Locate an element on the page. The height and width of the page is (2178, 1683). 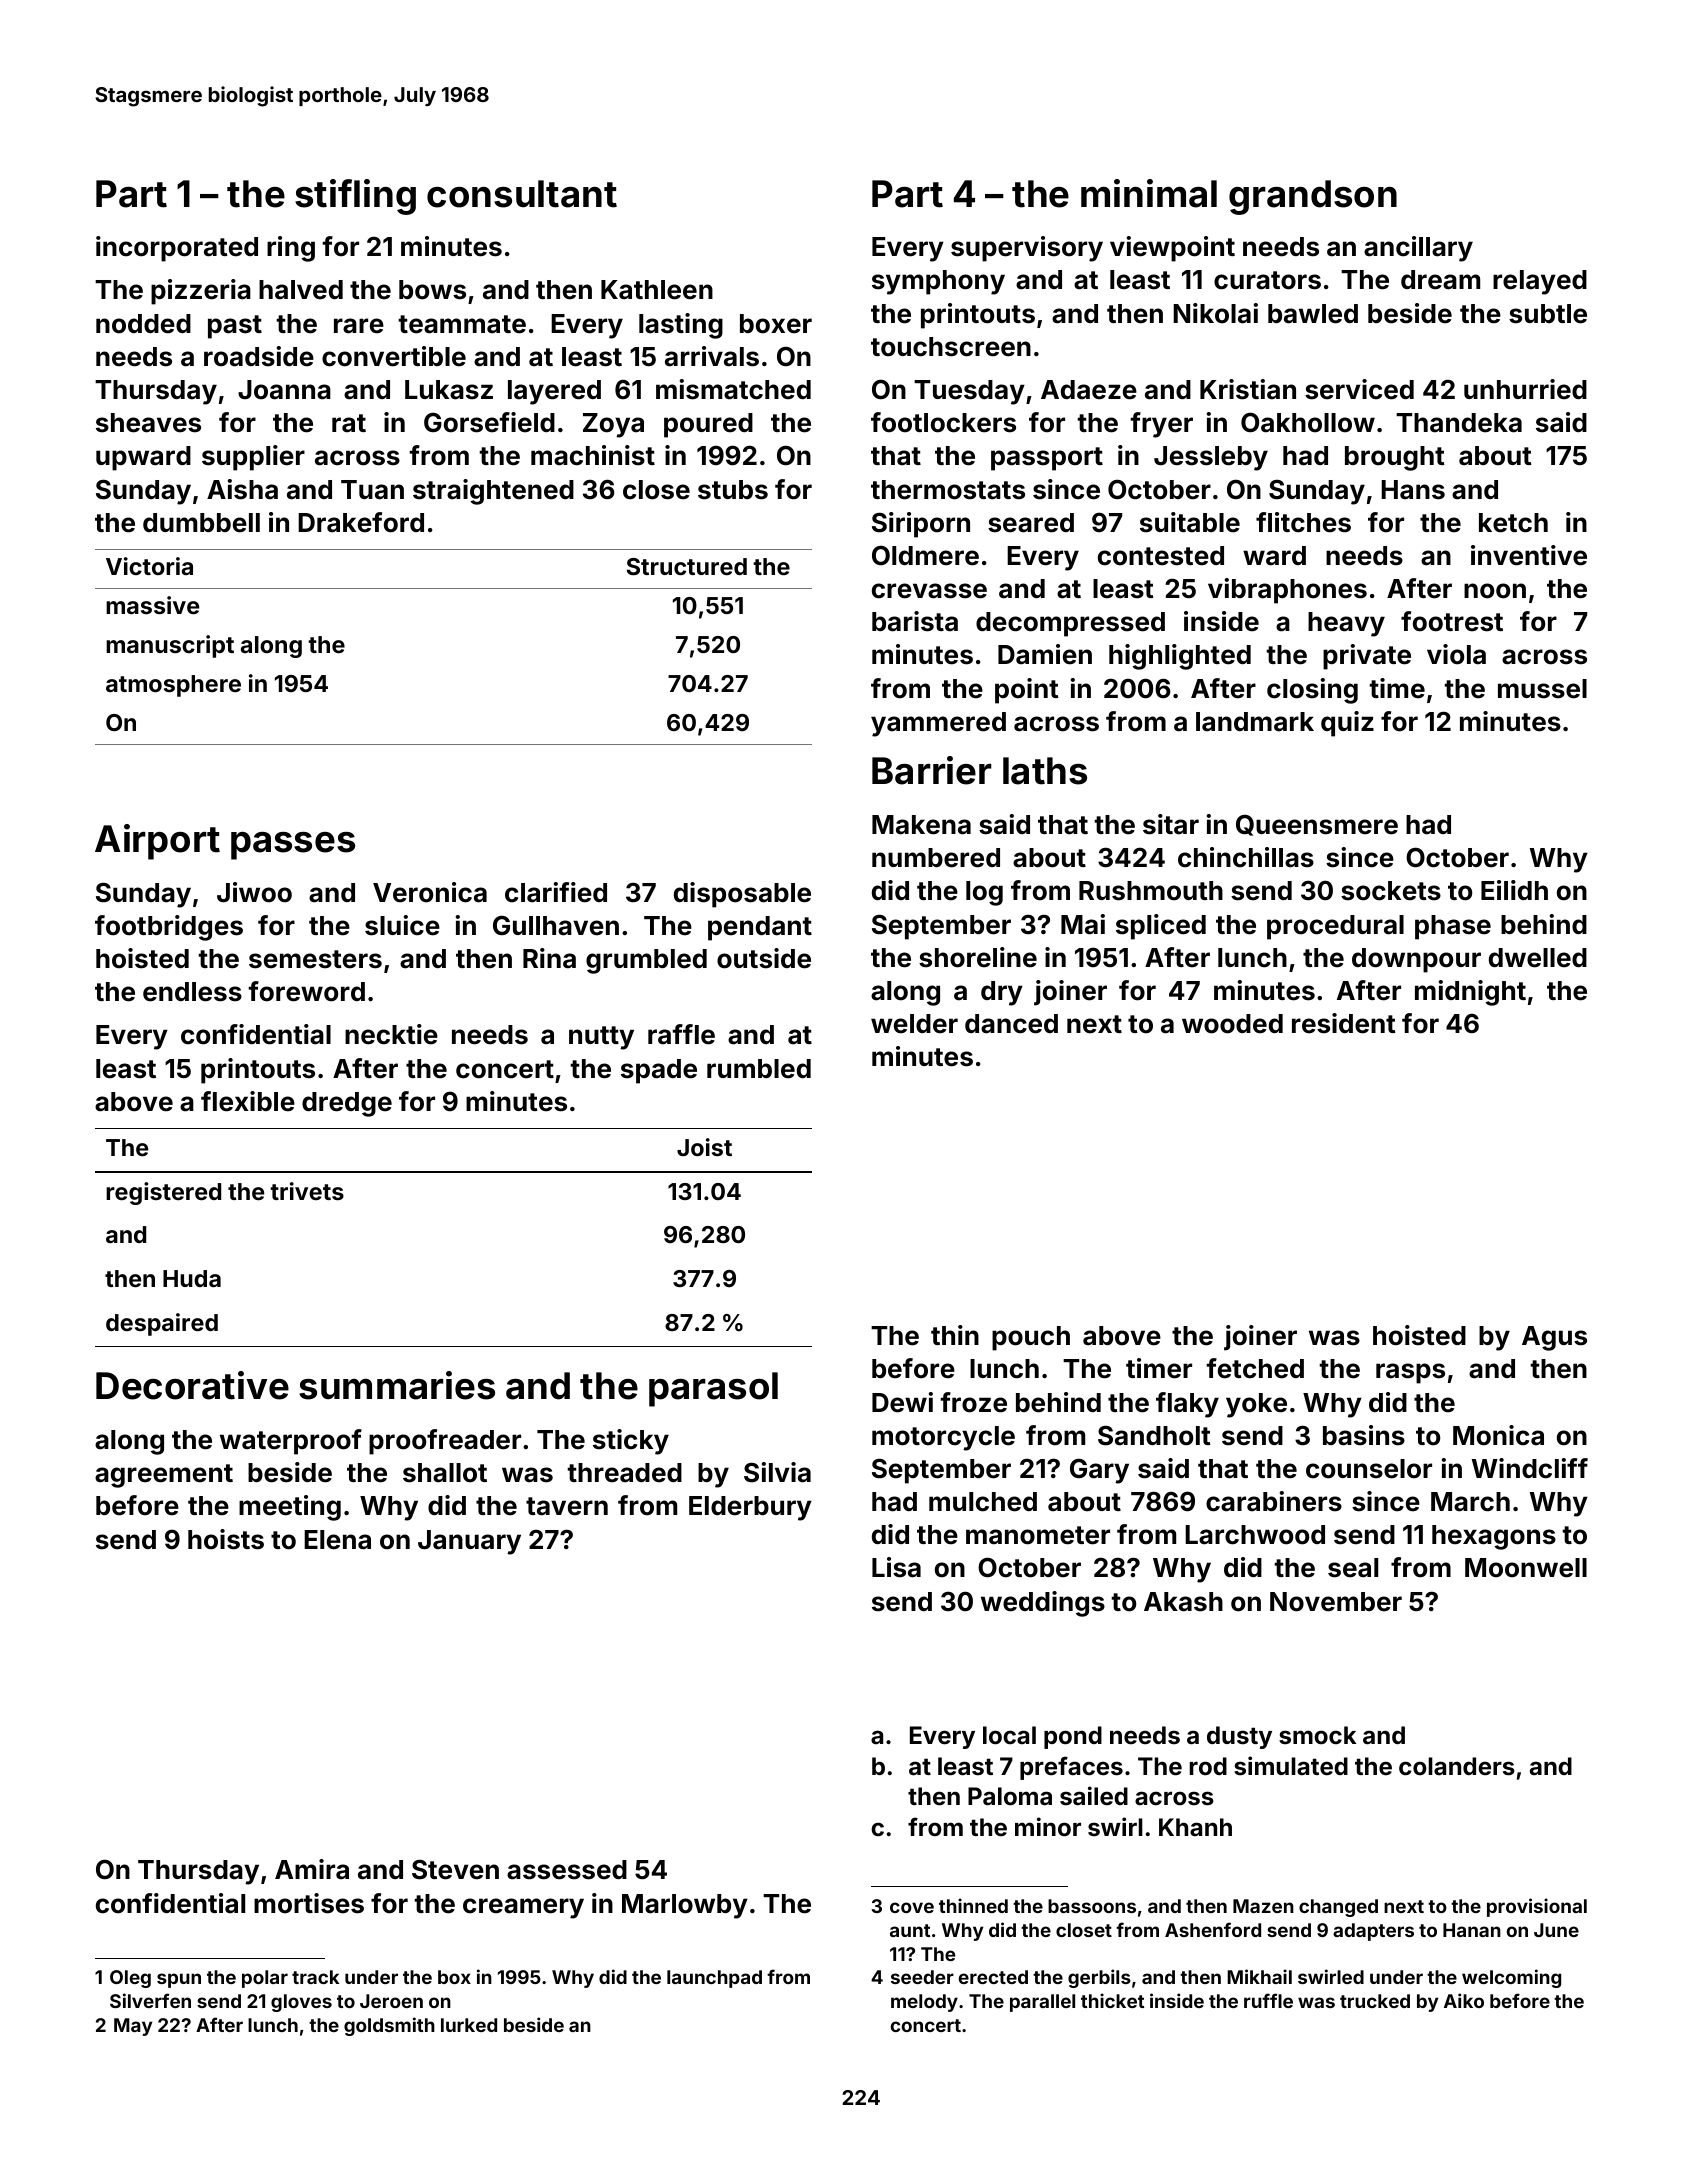
May is located at coordinates (133, 2027).
